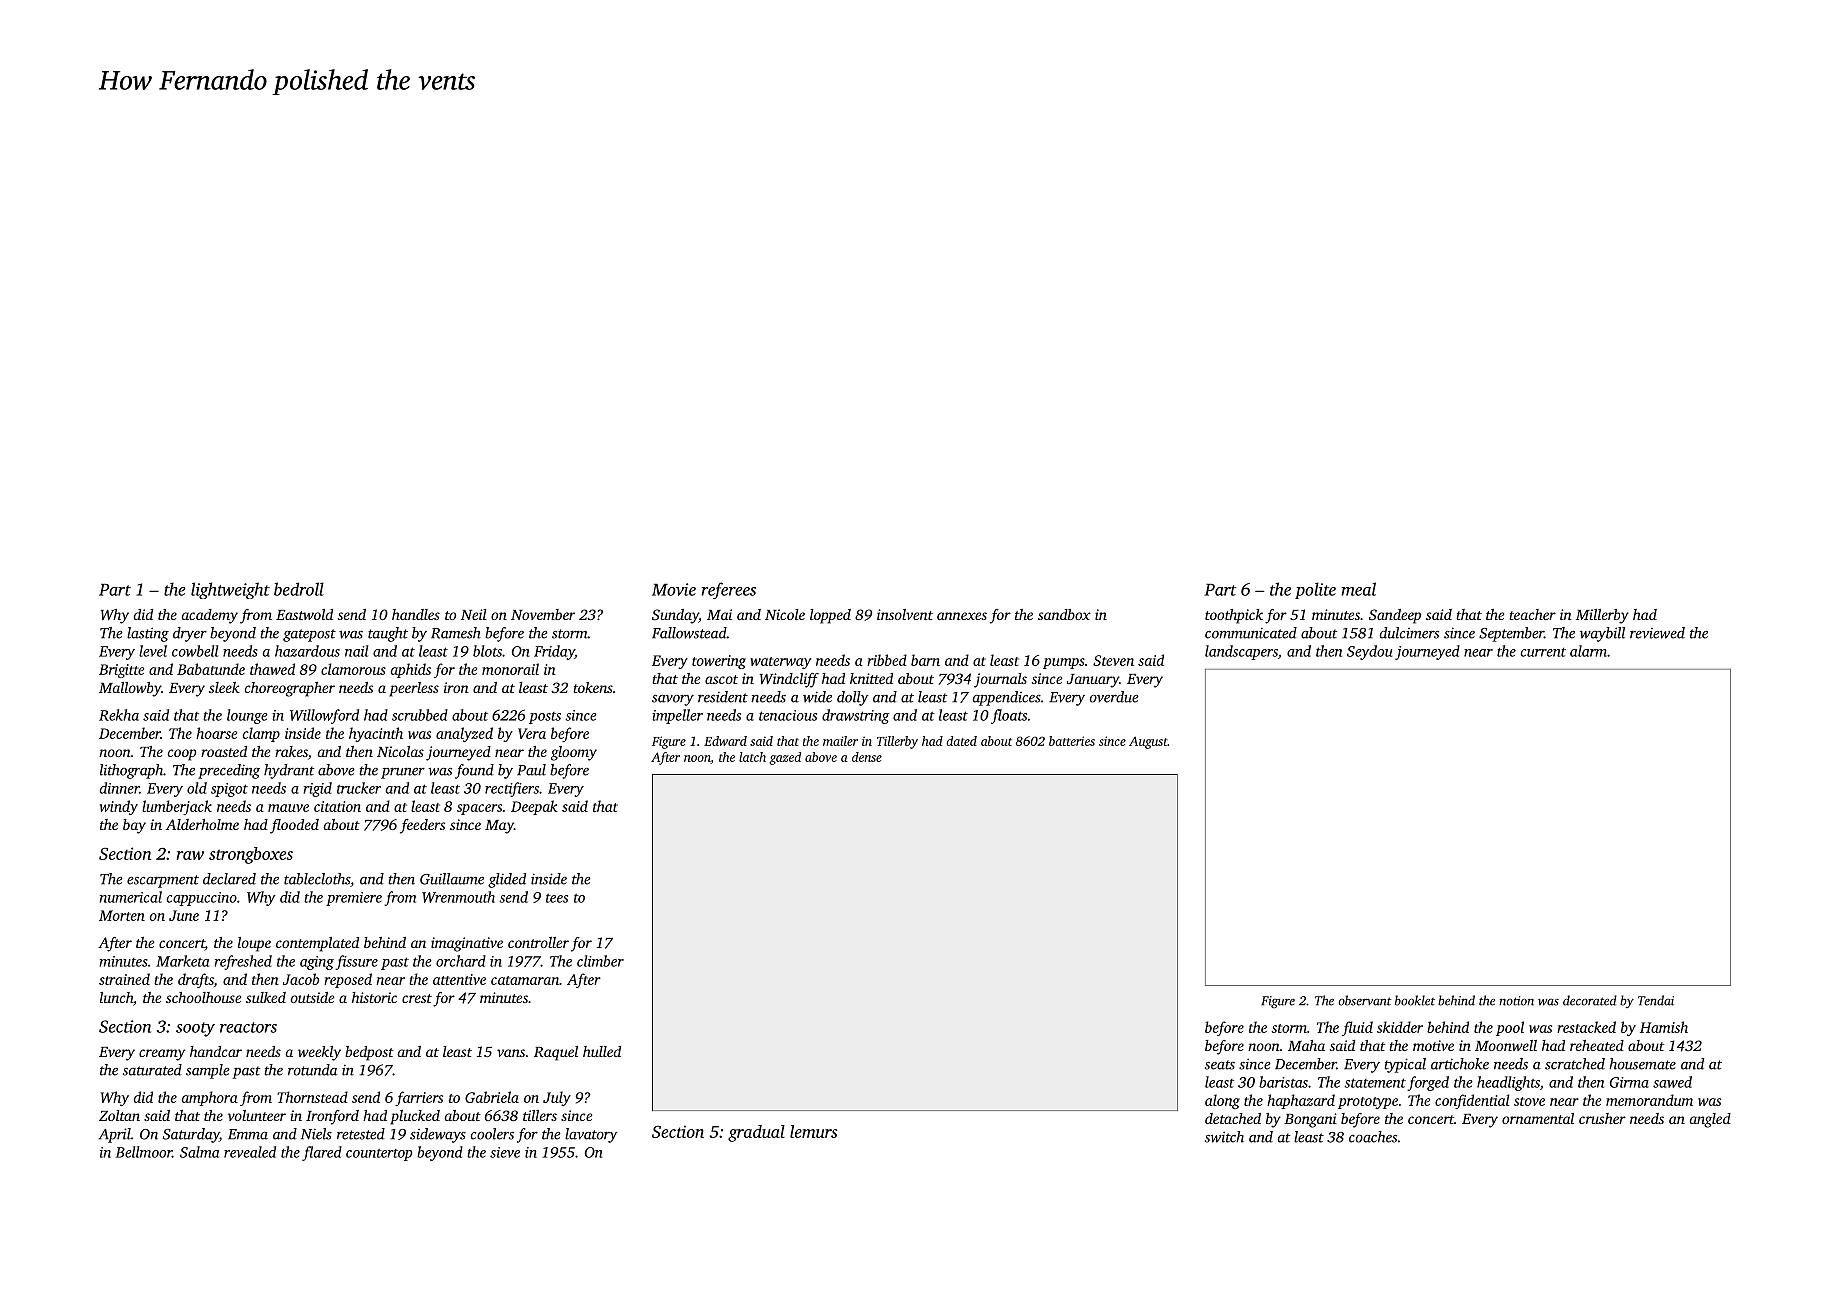 Image resolution: width=1830 pixels, height=1294 pixels. I want to click on Tendai, so click(1656, 1000).
